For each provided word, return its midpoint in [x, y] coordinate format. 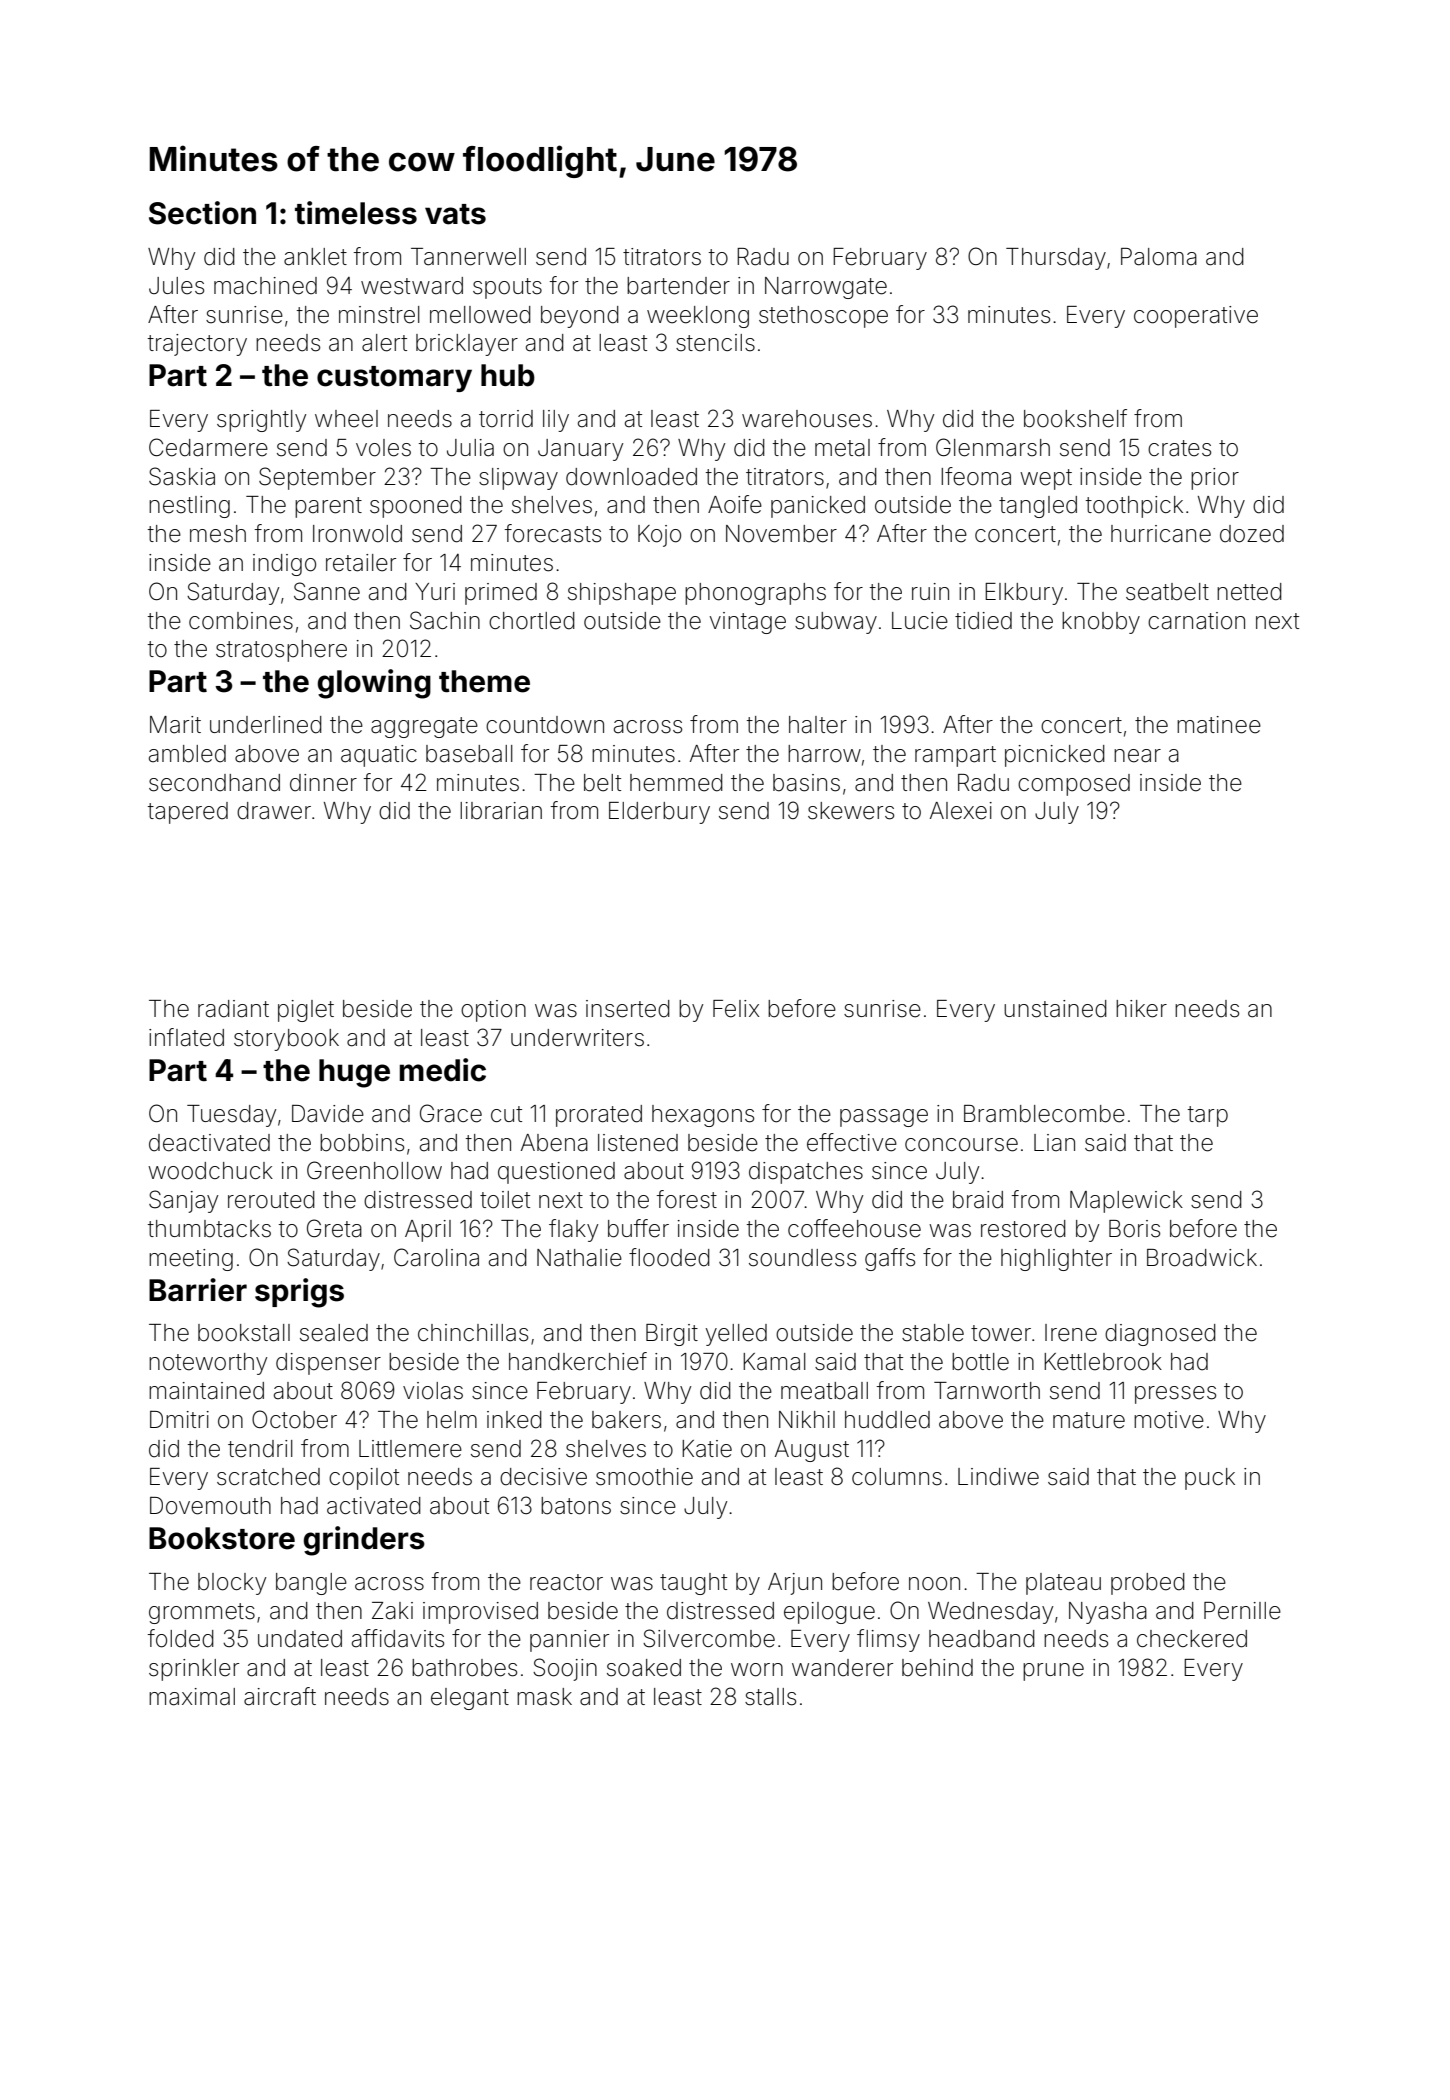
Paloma [1159, 257]
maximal [192, 1697]
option [493, 1011]
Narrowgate [826, 288]
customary [394, 379]
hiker [1141, 1009]
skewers [851, 811]
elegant [470, 1699]
